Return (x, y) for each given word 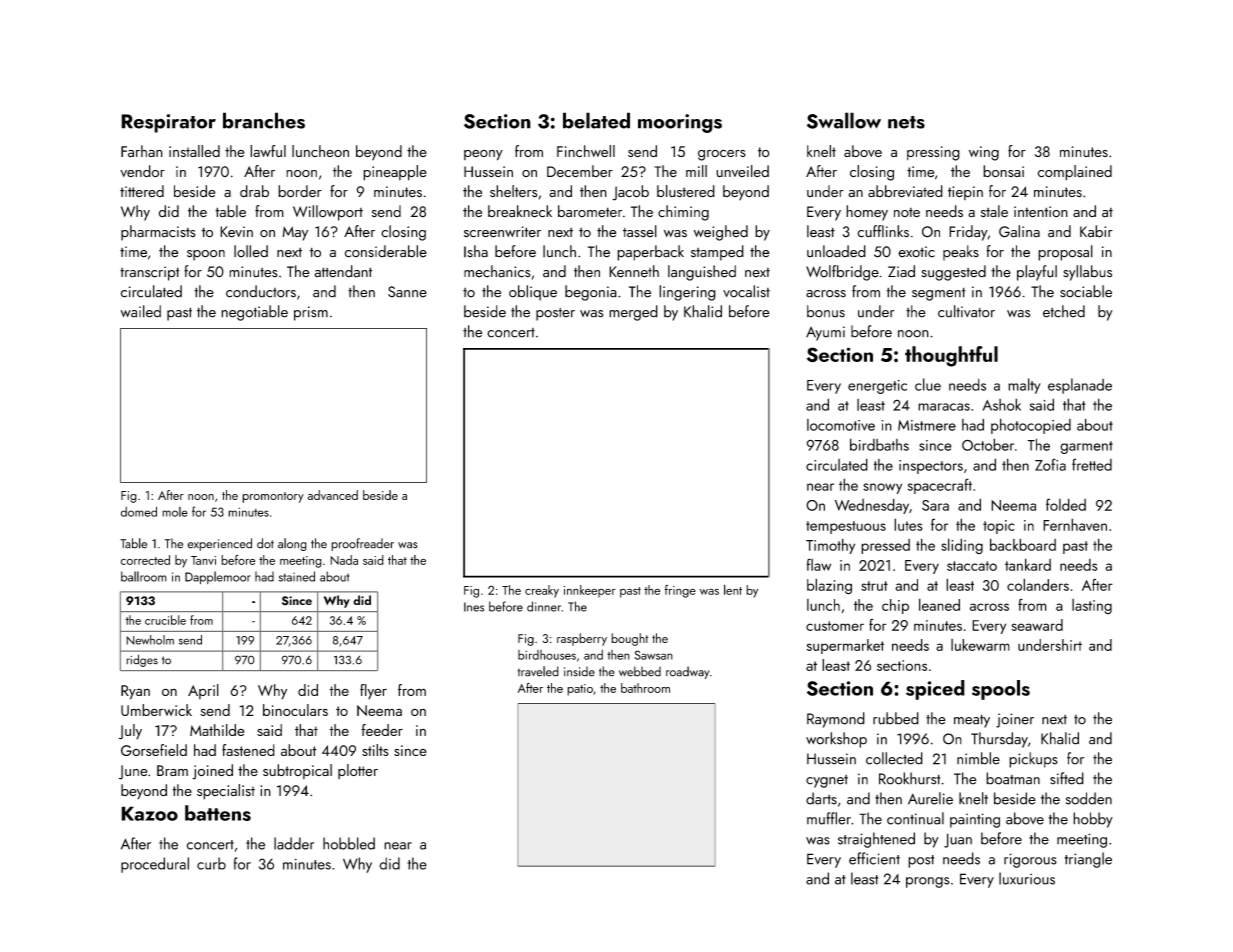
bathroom (645, 688)
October (988, 444)
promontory (273, 497)
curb (211, 863)
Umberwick (156, 710)
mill (696, 171)
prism (311, 313)
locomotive (841, 425)
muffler (829, 818)
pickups (1033, 760)
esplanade (1080, 386)
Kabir (1096, 231)
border (300, 191)
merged (633, 313)
